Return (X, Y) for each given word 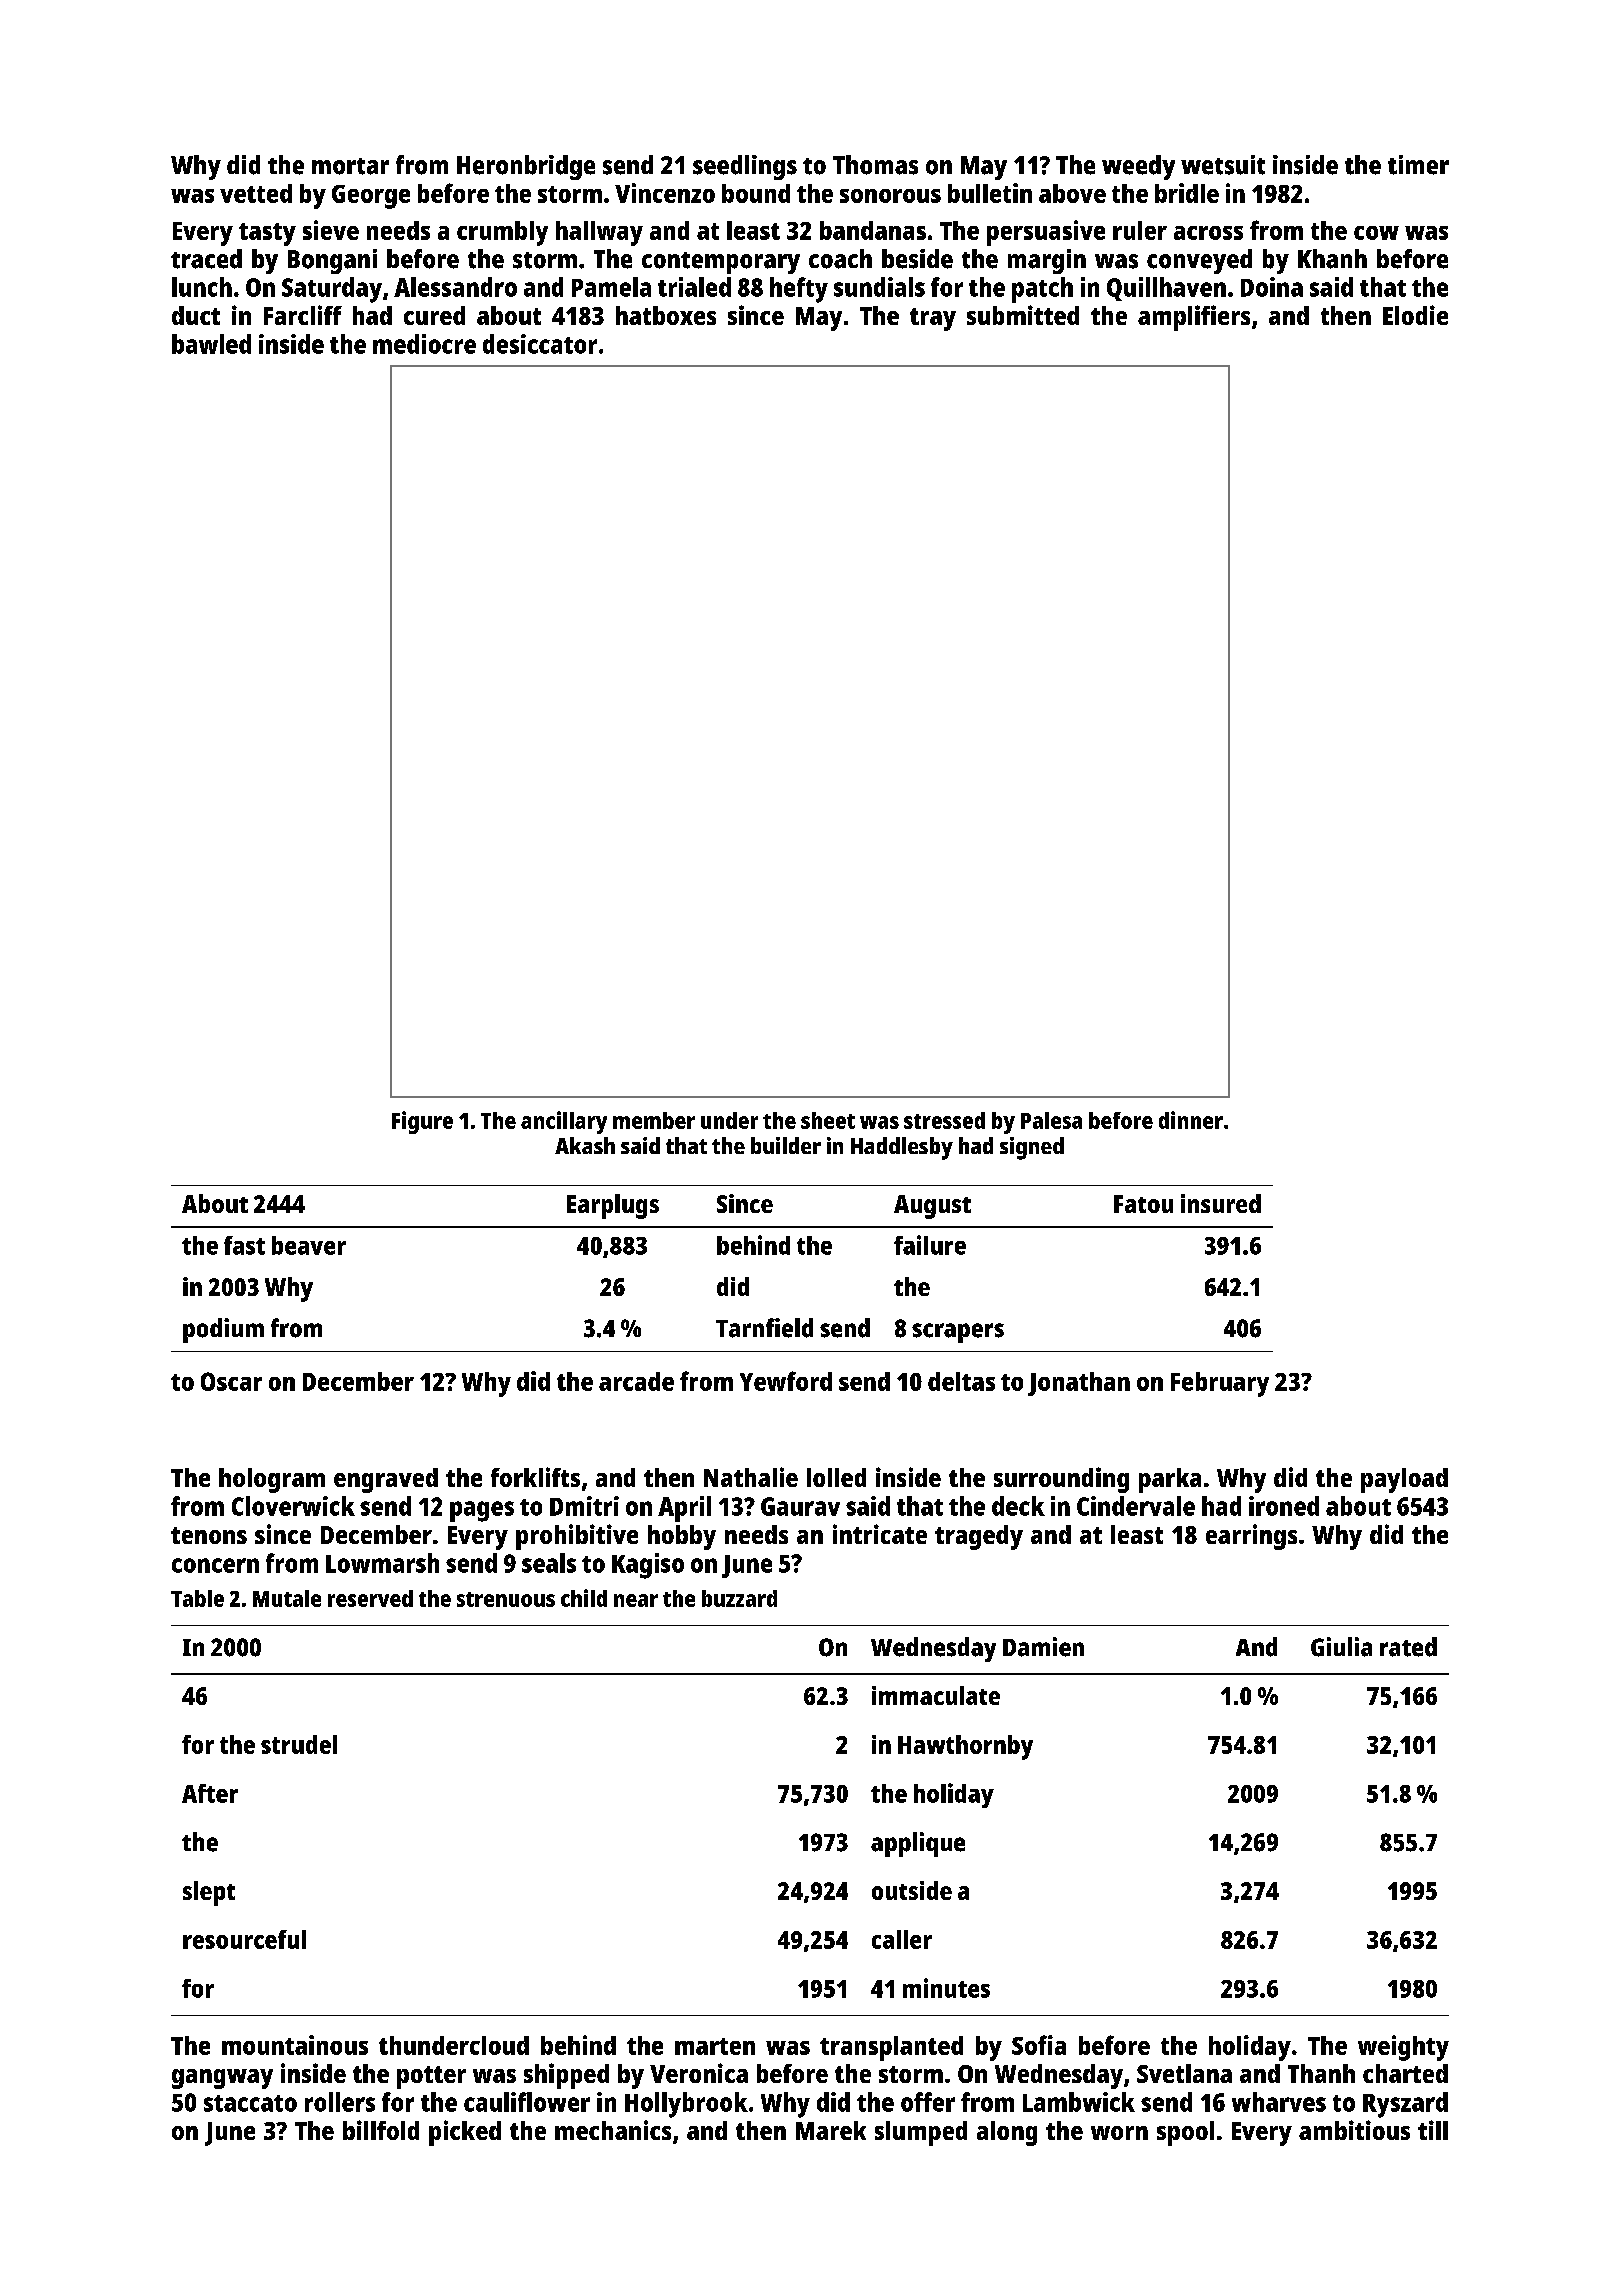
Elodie (1415, 315)
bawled (211, 344)
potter (431, 2077)
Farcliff (303, 315)
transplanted (891, 2048)
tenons (209, 1535)
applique (918, 1844)
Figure (422, 1122)
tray (933, 319)
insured (1221, 1203)
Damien (1043, 1647)
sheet (828, 1120)
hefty (799, 290)
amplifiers (1194, 318)
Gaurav (800, 1506)
